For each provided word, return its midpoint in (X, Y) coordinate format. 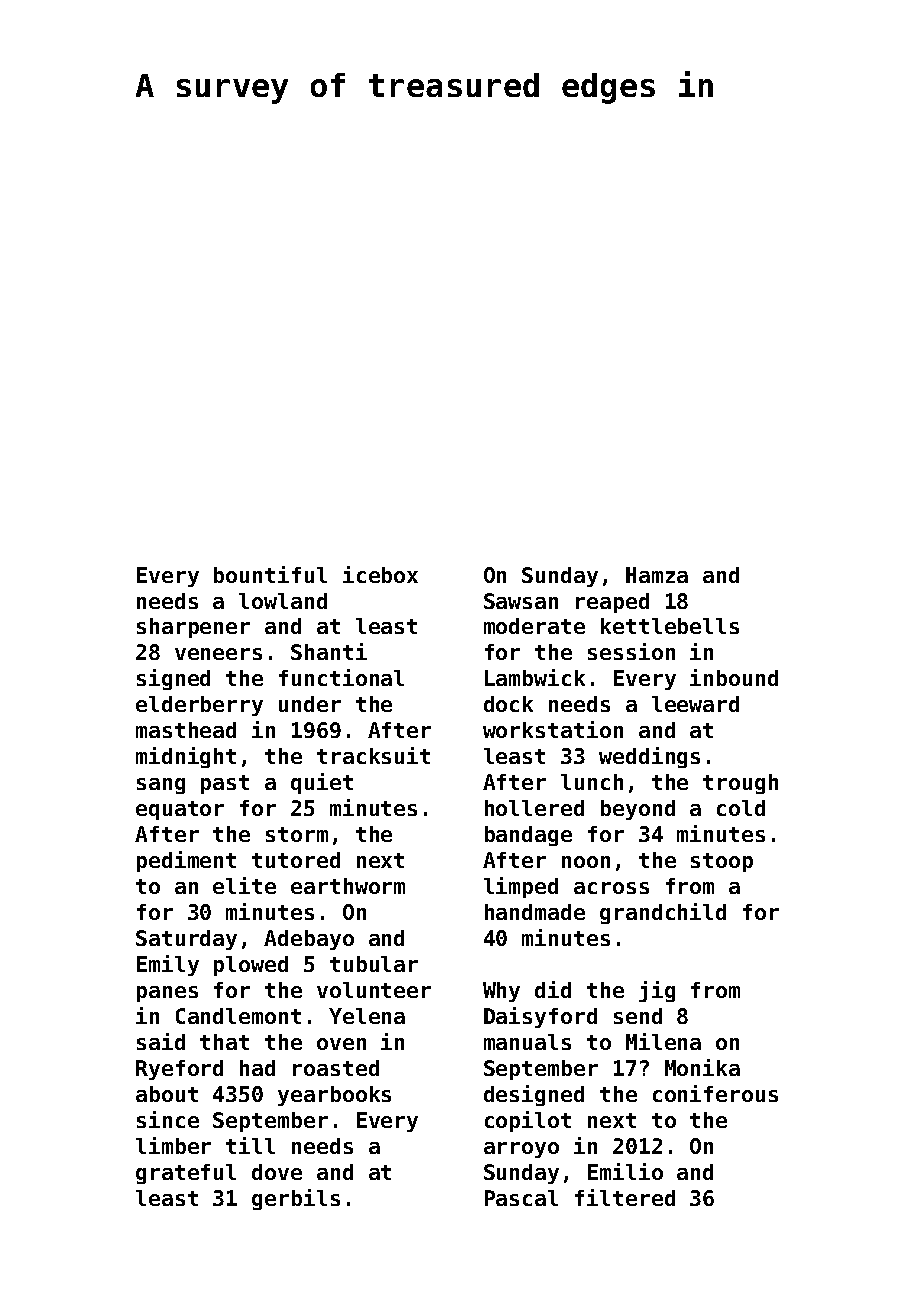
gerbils (296, 1199)
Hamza (657, 575)
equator (180, 810)
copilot (528, 1121)
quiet (322, 783)
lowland (283, 601)
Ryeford (179, 1070)
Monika (702, 1067)
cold (741, 808)
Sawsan (521, 601)
